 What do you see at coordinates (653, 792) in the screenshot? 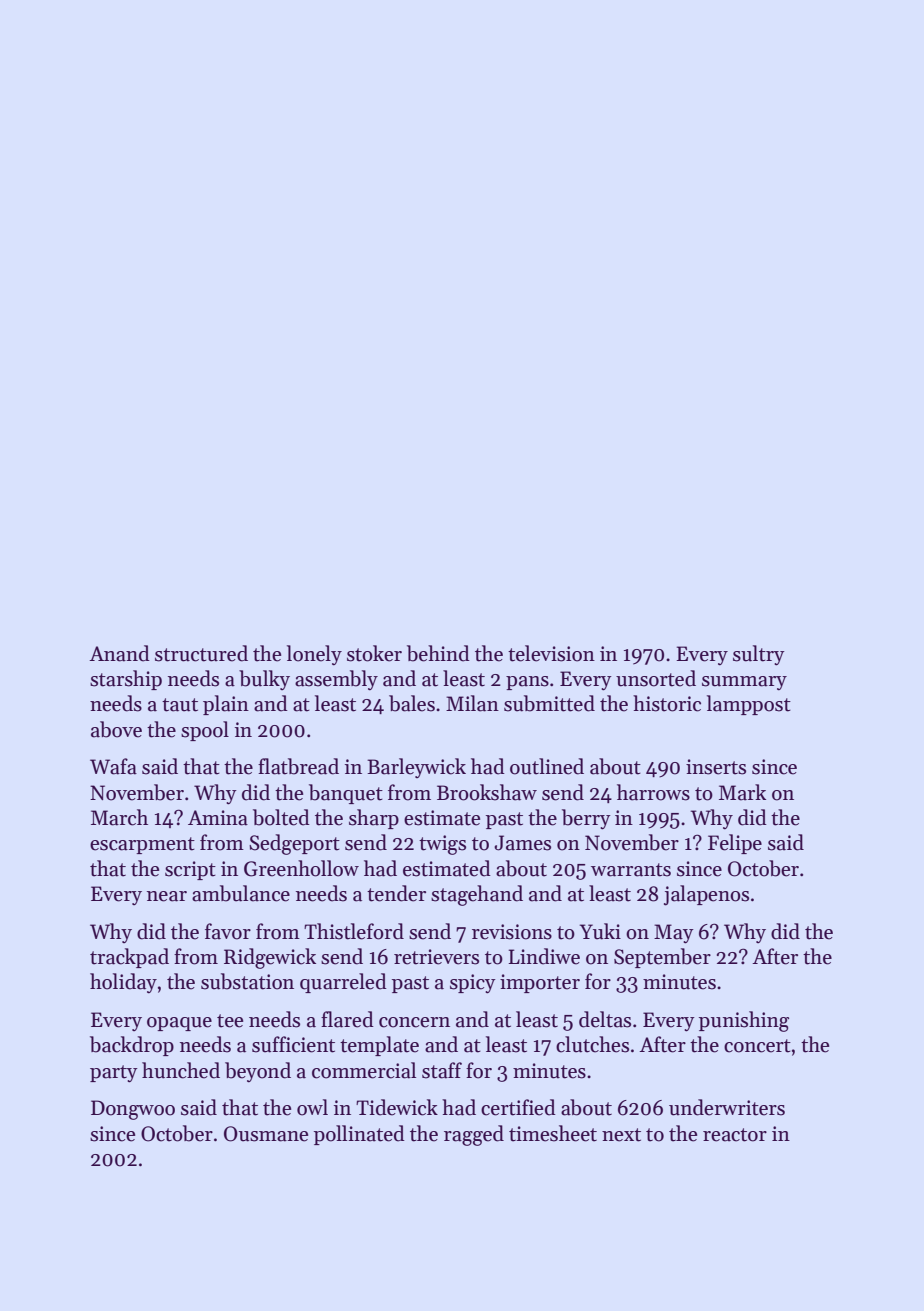
I see `harrows` at bounding box center [653, 792].
